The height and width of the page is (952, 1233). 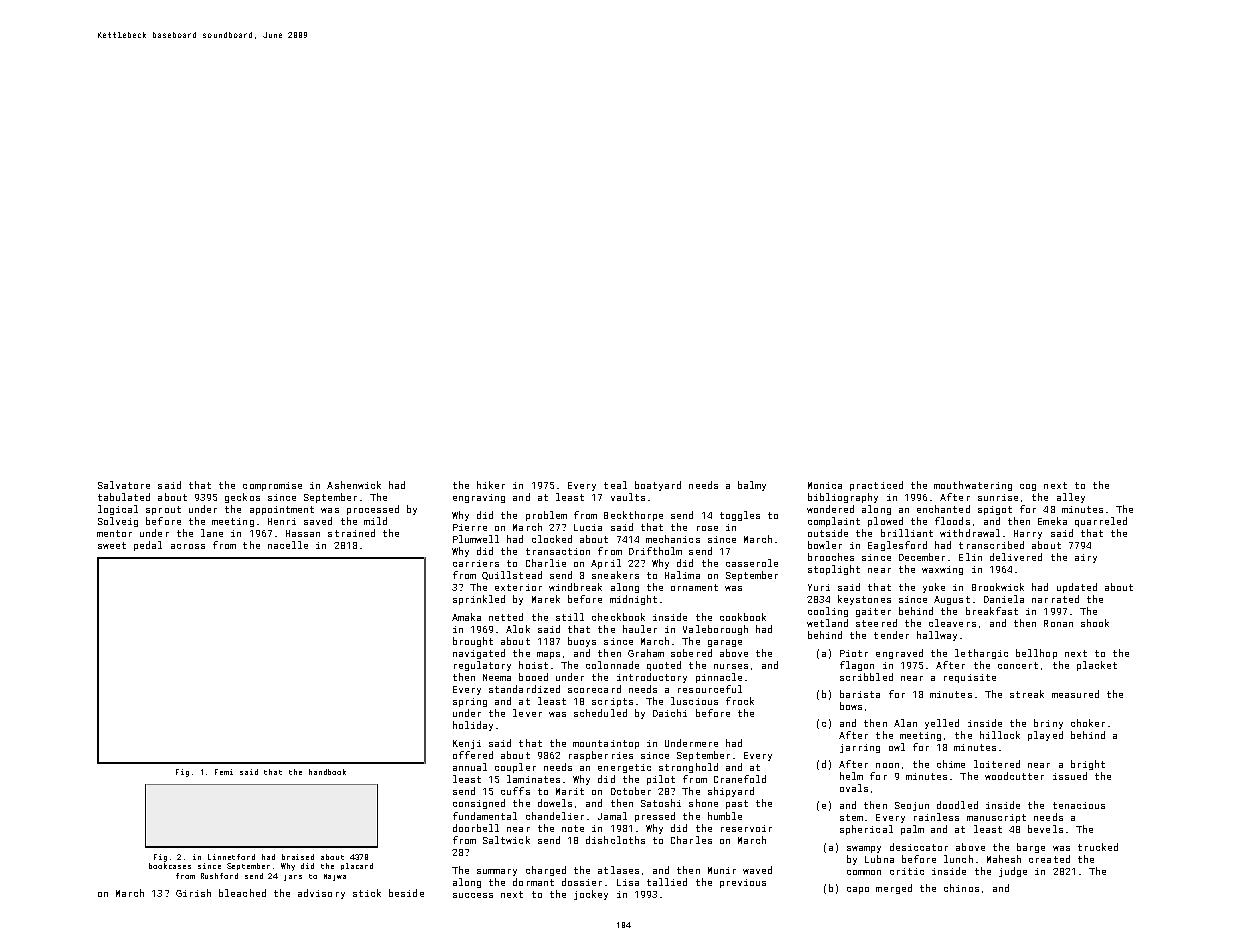 I want to click on vaults, so click(x=628, y=497).
